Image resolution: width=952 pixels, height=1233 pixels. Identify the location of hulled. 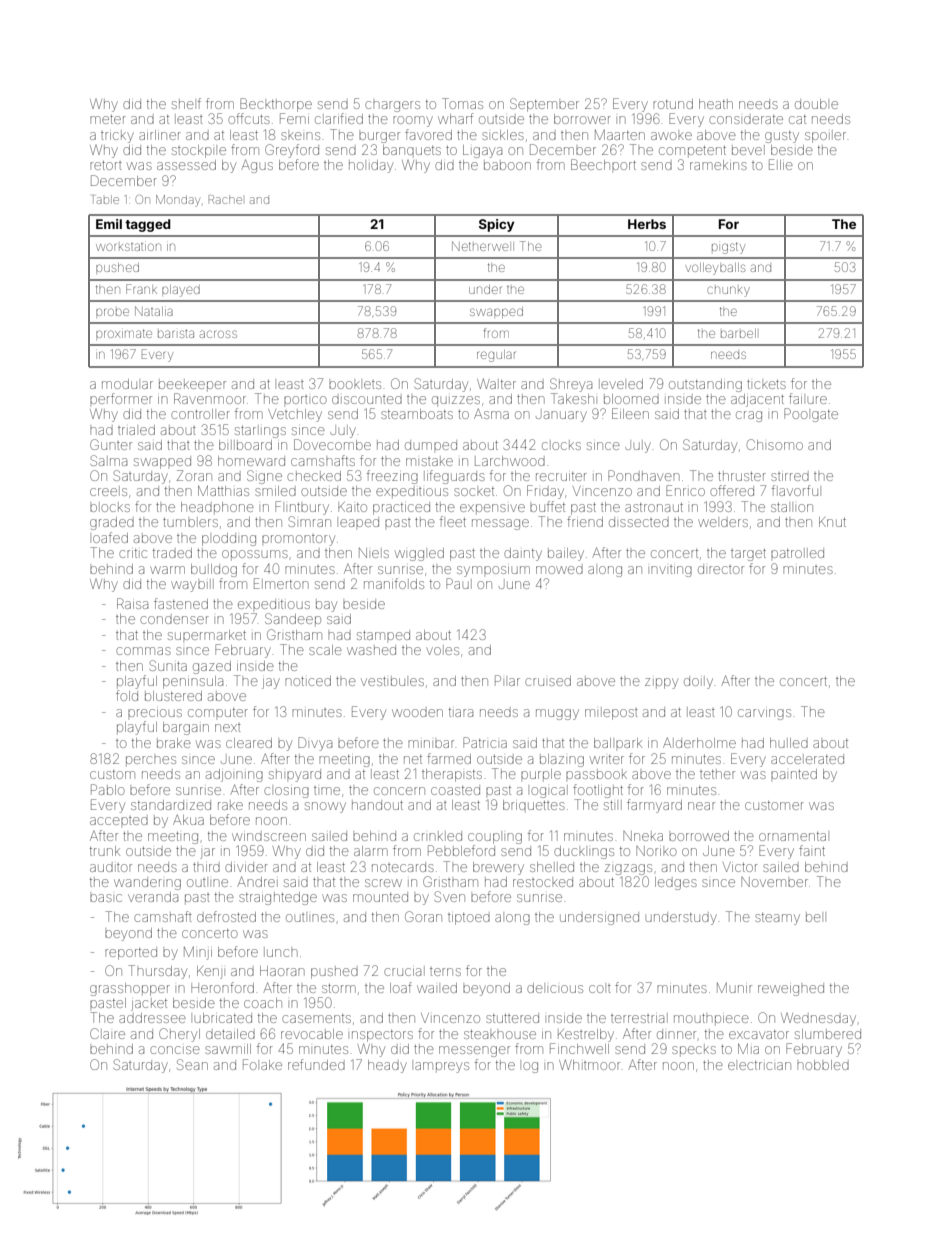
(789, 743).
